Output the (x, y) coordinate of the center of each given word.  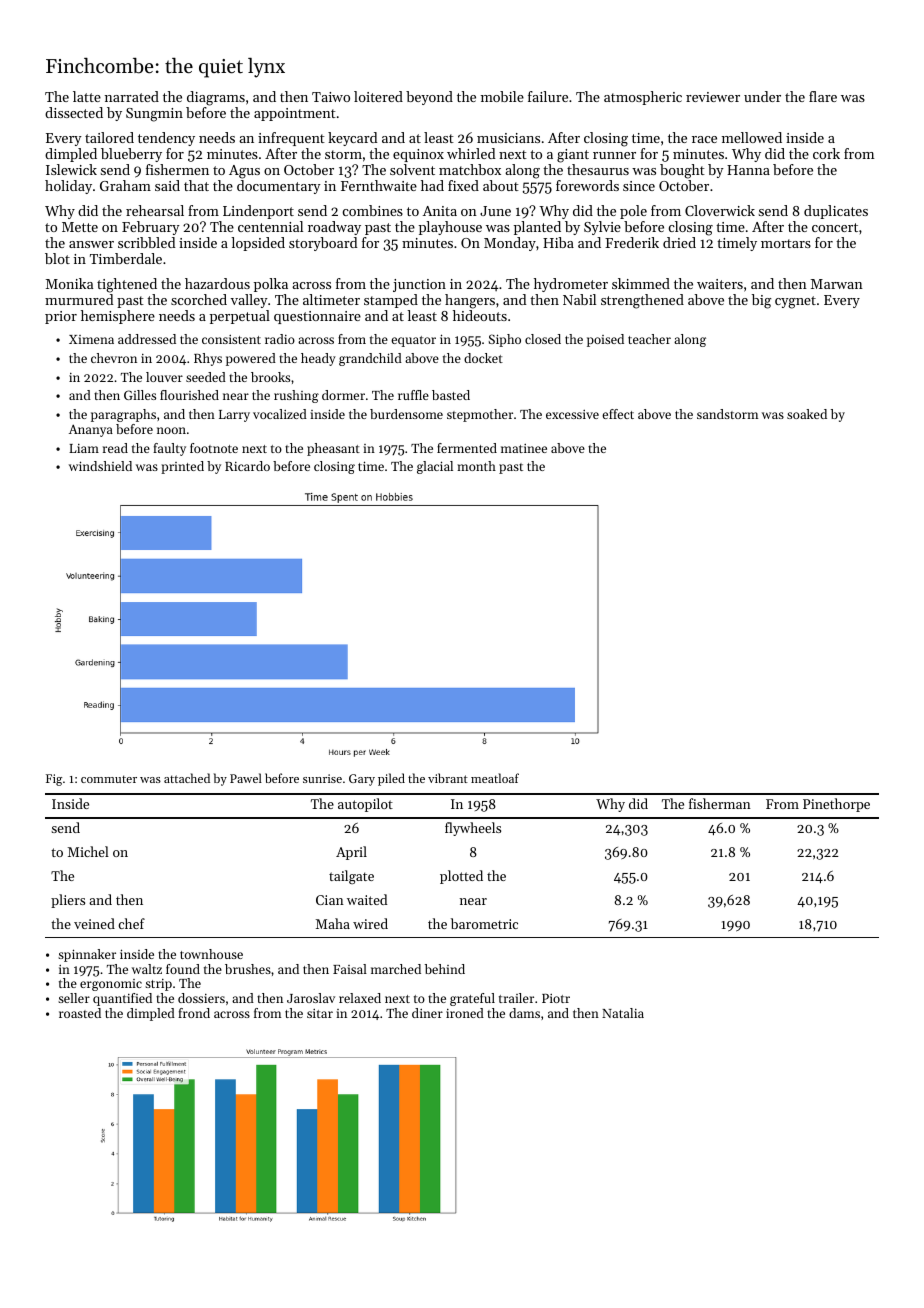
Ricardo (247, 466)
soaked (807, 414)
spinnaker (87, 955)
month (476, 466)
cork (826, 153)
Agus (244, 172)
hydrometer (571, 285)
